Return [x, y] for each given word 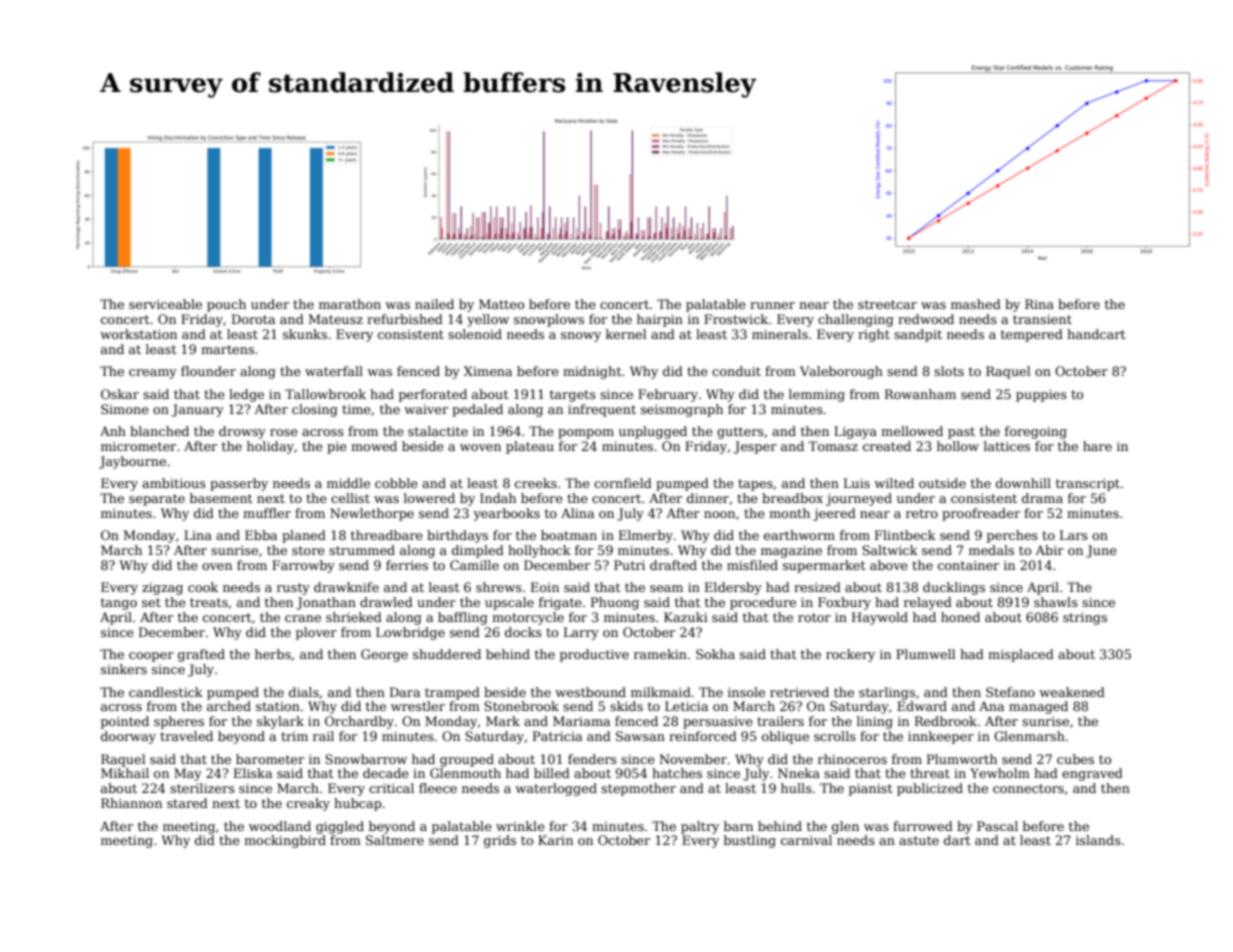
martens [227, 349]
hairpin [660, 320]
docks [523, 632]
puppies [1041, 395]
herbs [273, 654]
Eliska [253, 773]
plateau [530, 447]
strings [1085, 618]
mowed [374, 446]
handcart [1096, 334]
